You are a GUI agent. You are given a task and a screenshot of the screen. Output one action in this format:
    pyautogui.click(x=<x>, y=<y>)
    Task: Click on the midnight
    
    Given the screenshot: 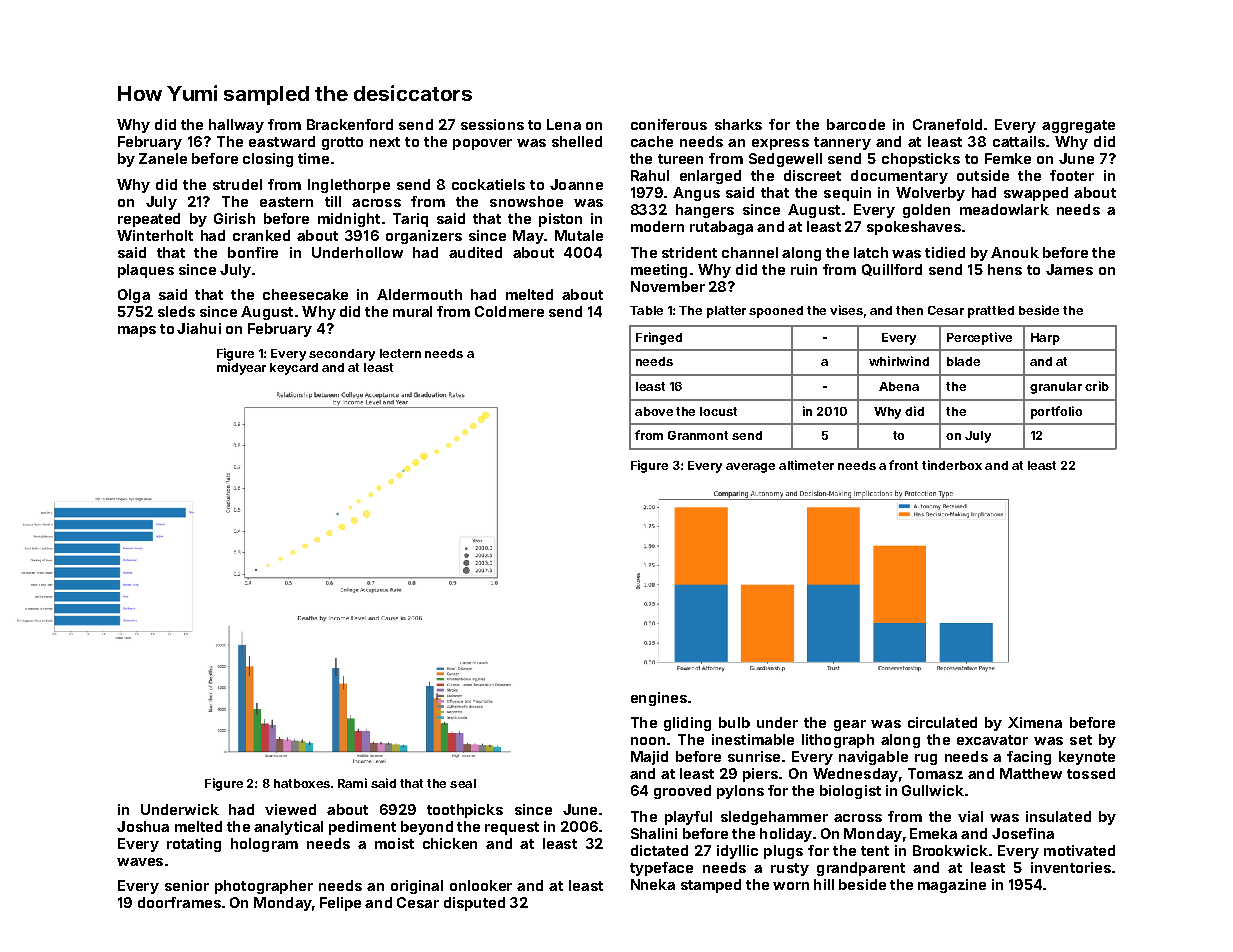 What is the action you would take?
    pyautogui.click(x=349, y=220)
